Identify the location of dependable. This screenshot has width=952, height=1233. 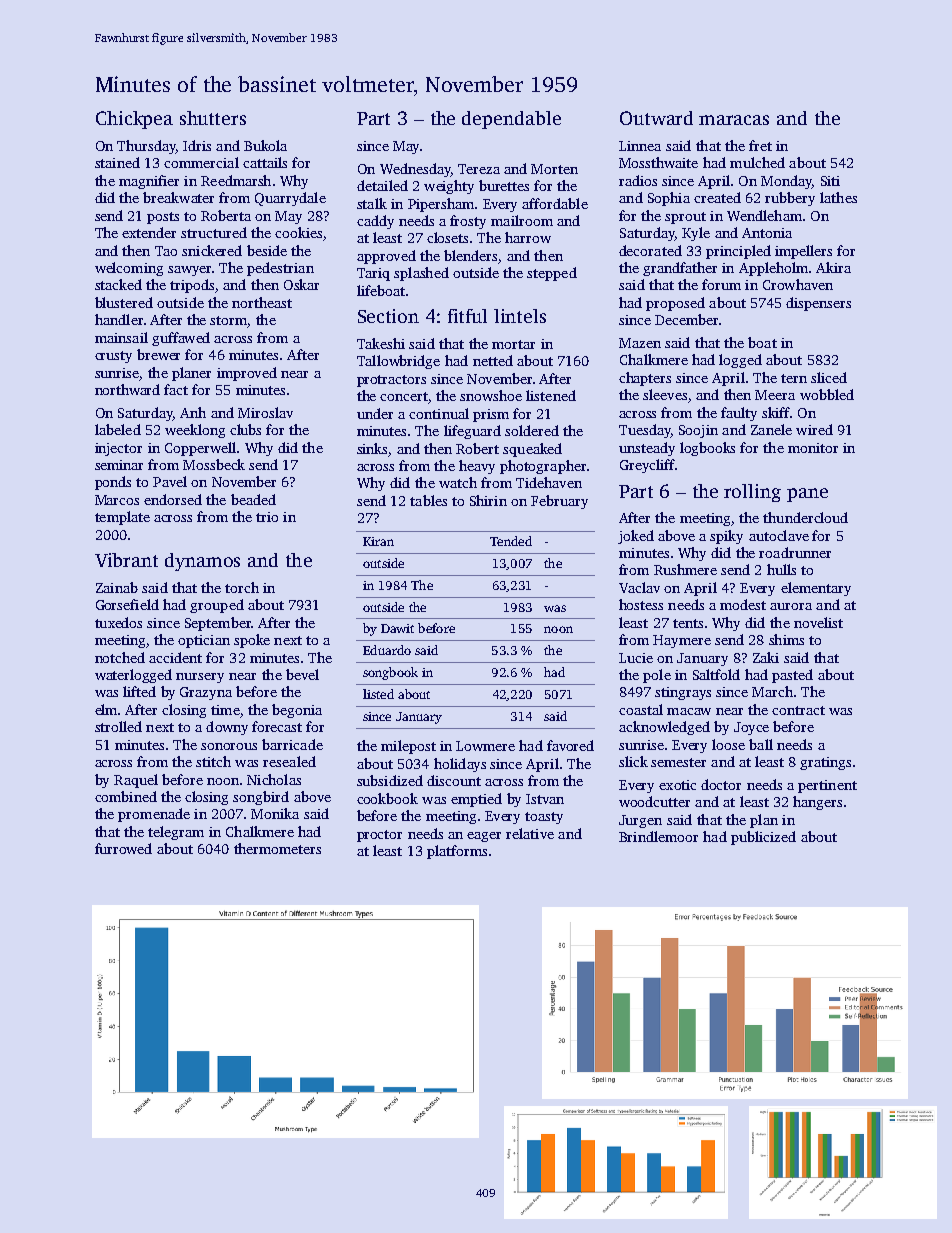
(511, 120).
